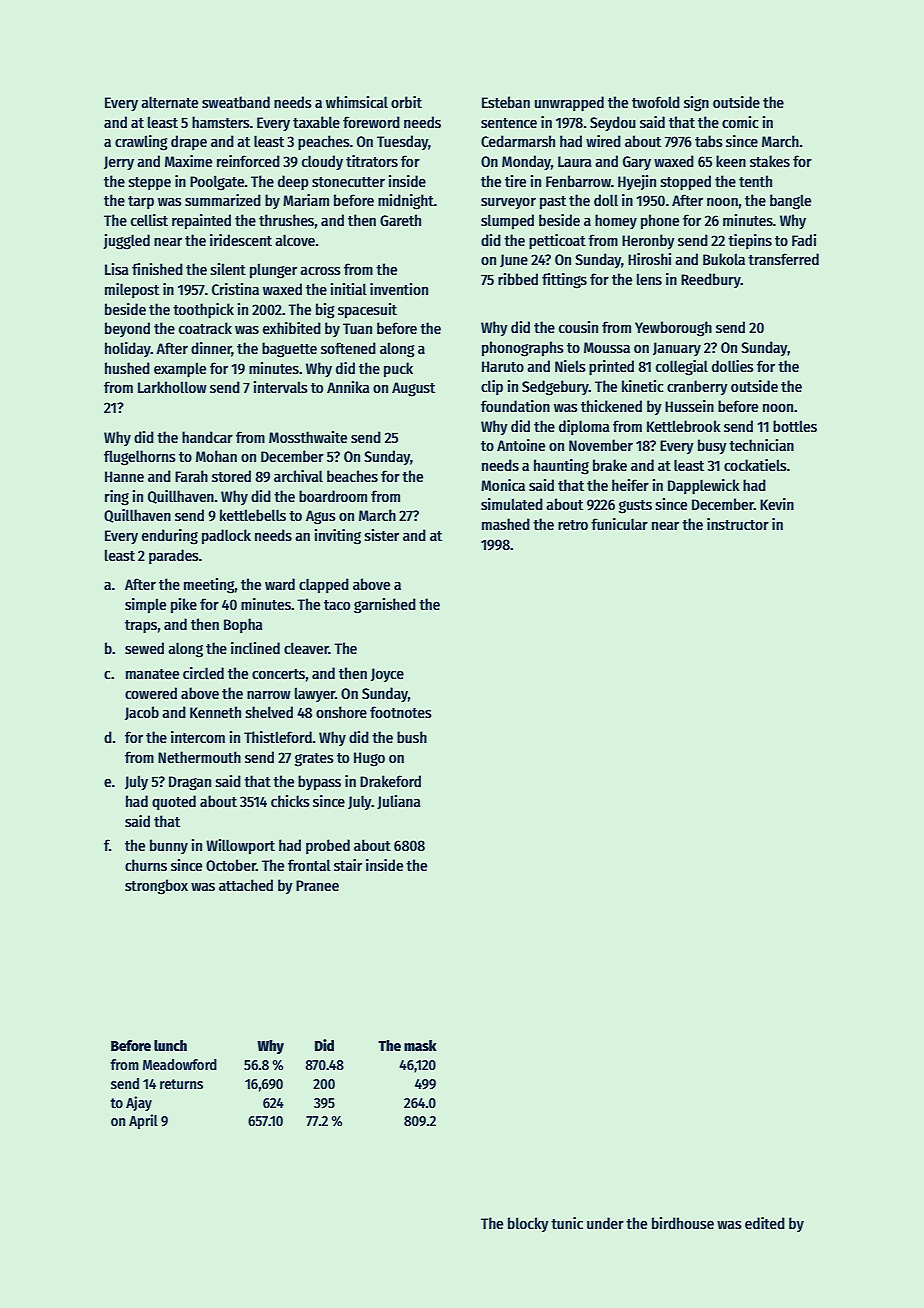  Describe the element at coordinates (398, 802) in the screenshot. I see `Juliana` at that location.
